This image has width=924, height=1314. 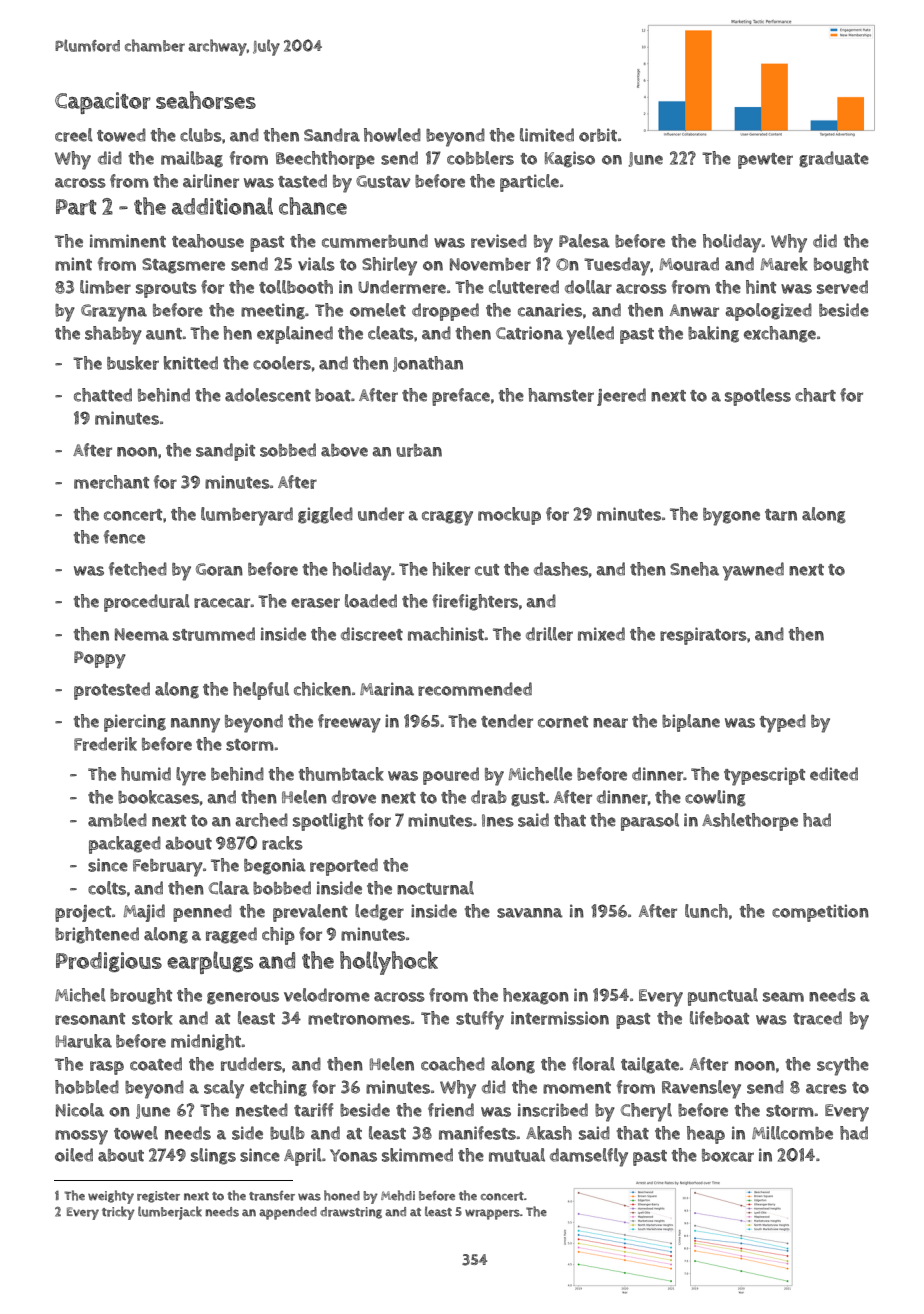 I want to click on yawned, so click(x=753, y=571).
